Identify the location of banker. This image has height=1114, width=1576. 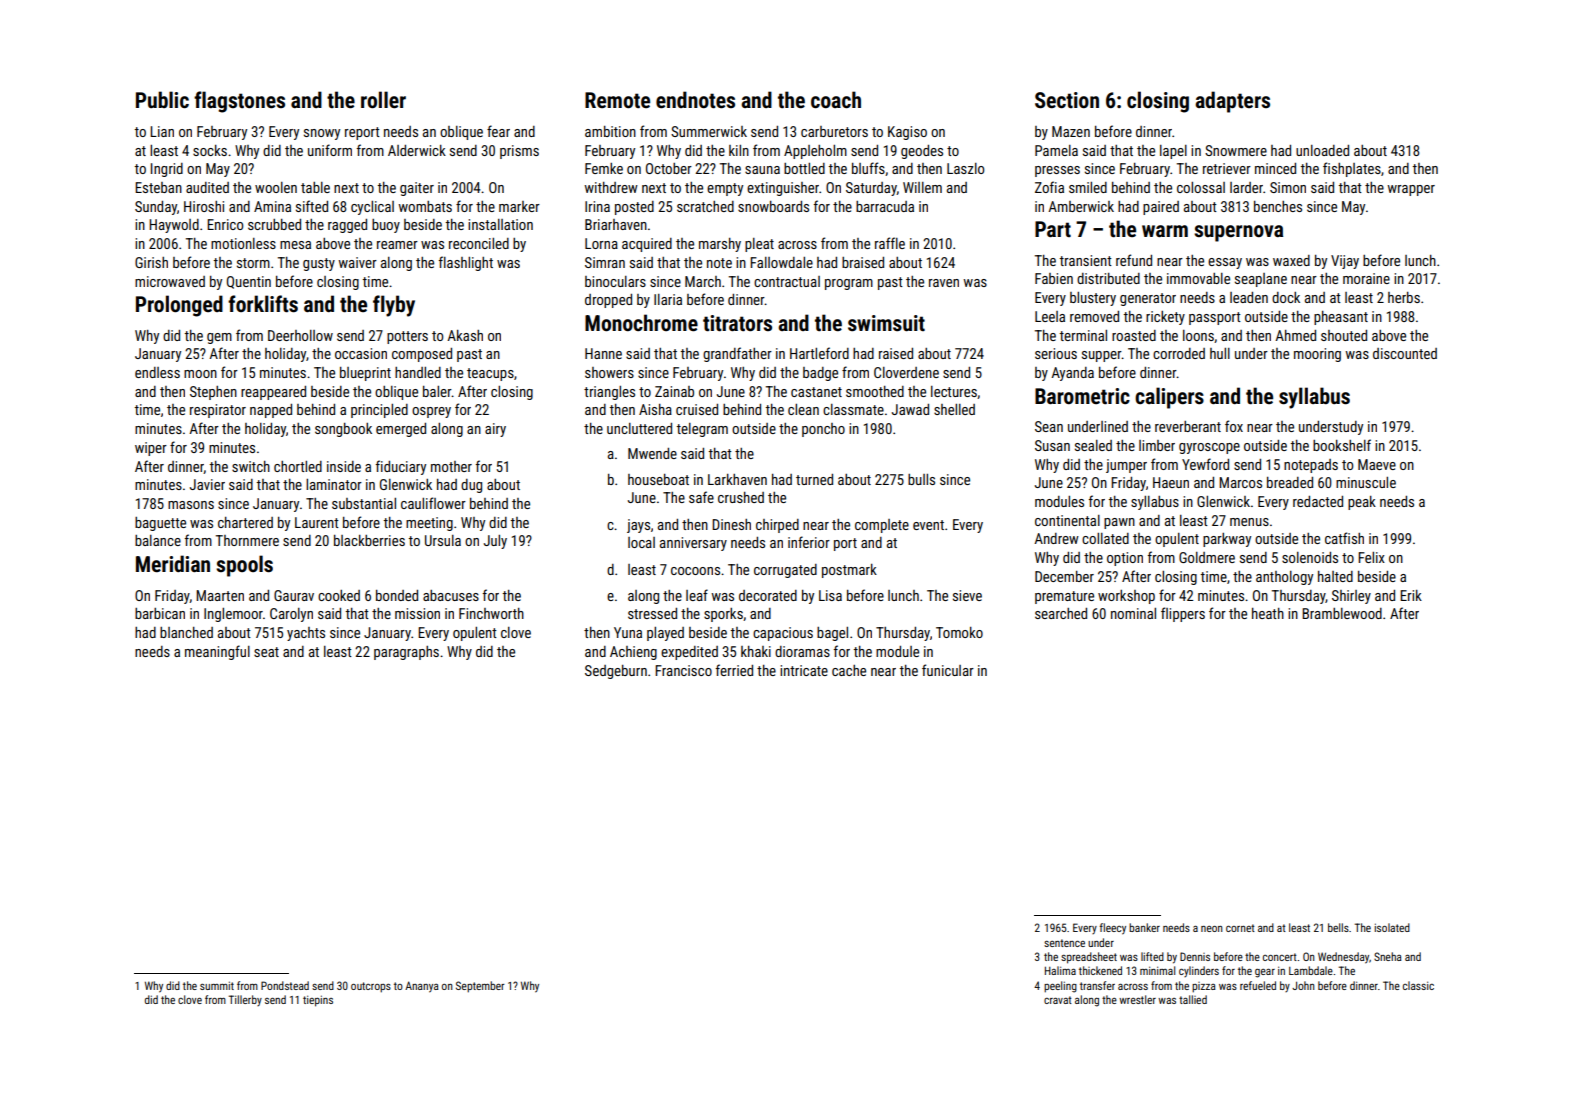
(1144, 927).
